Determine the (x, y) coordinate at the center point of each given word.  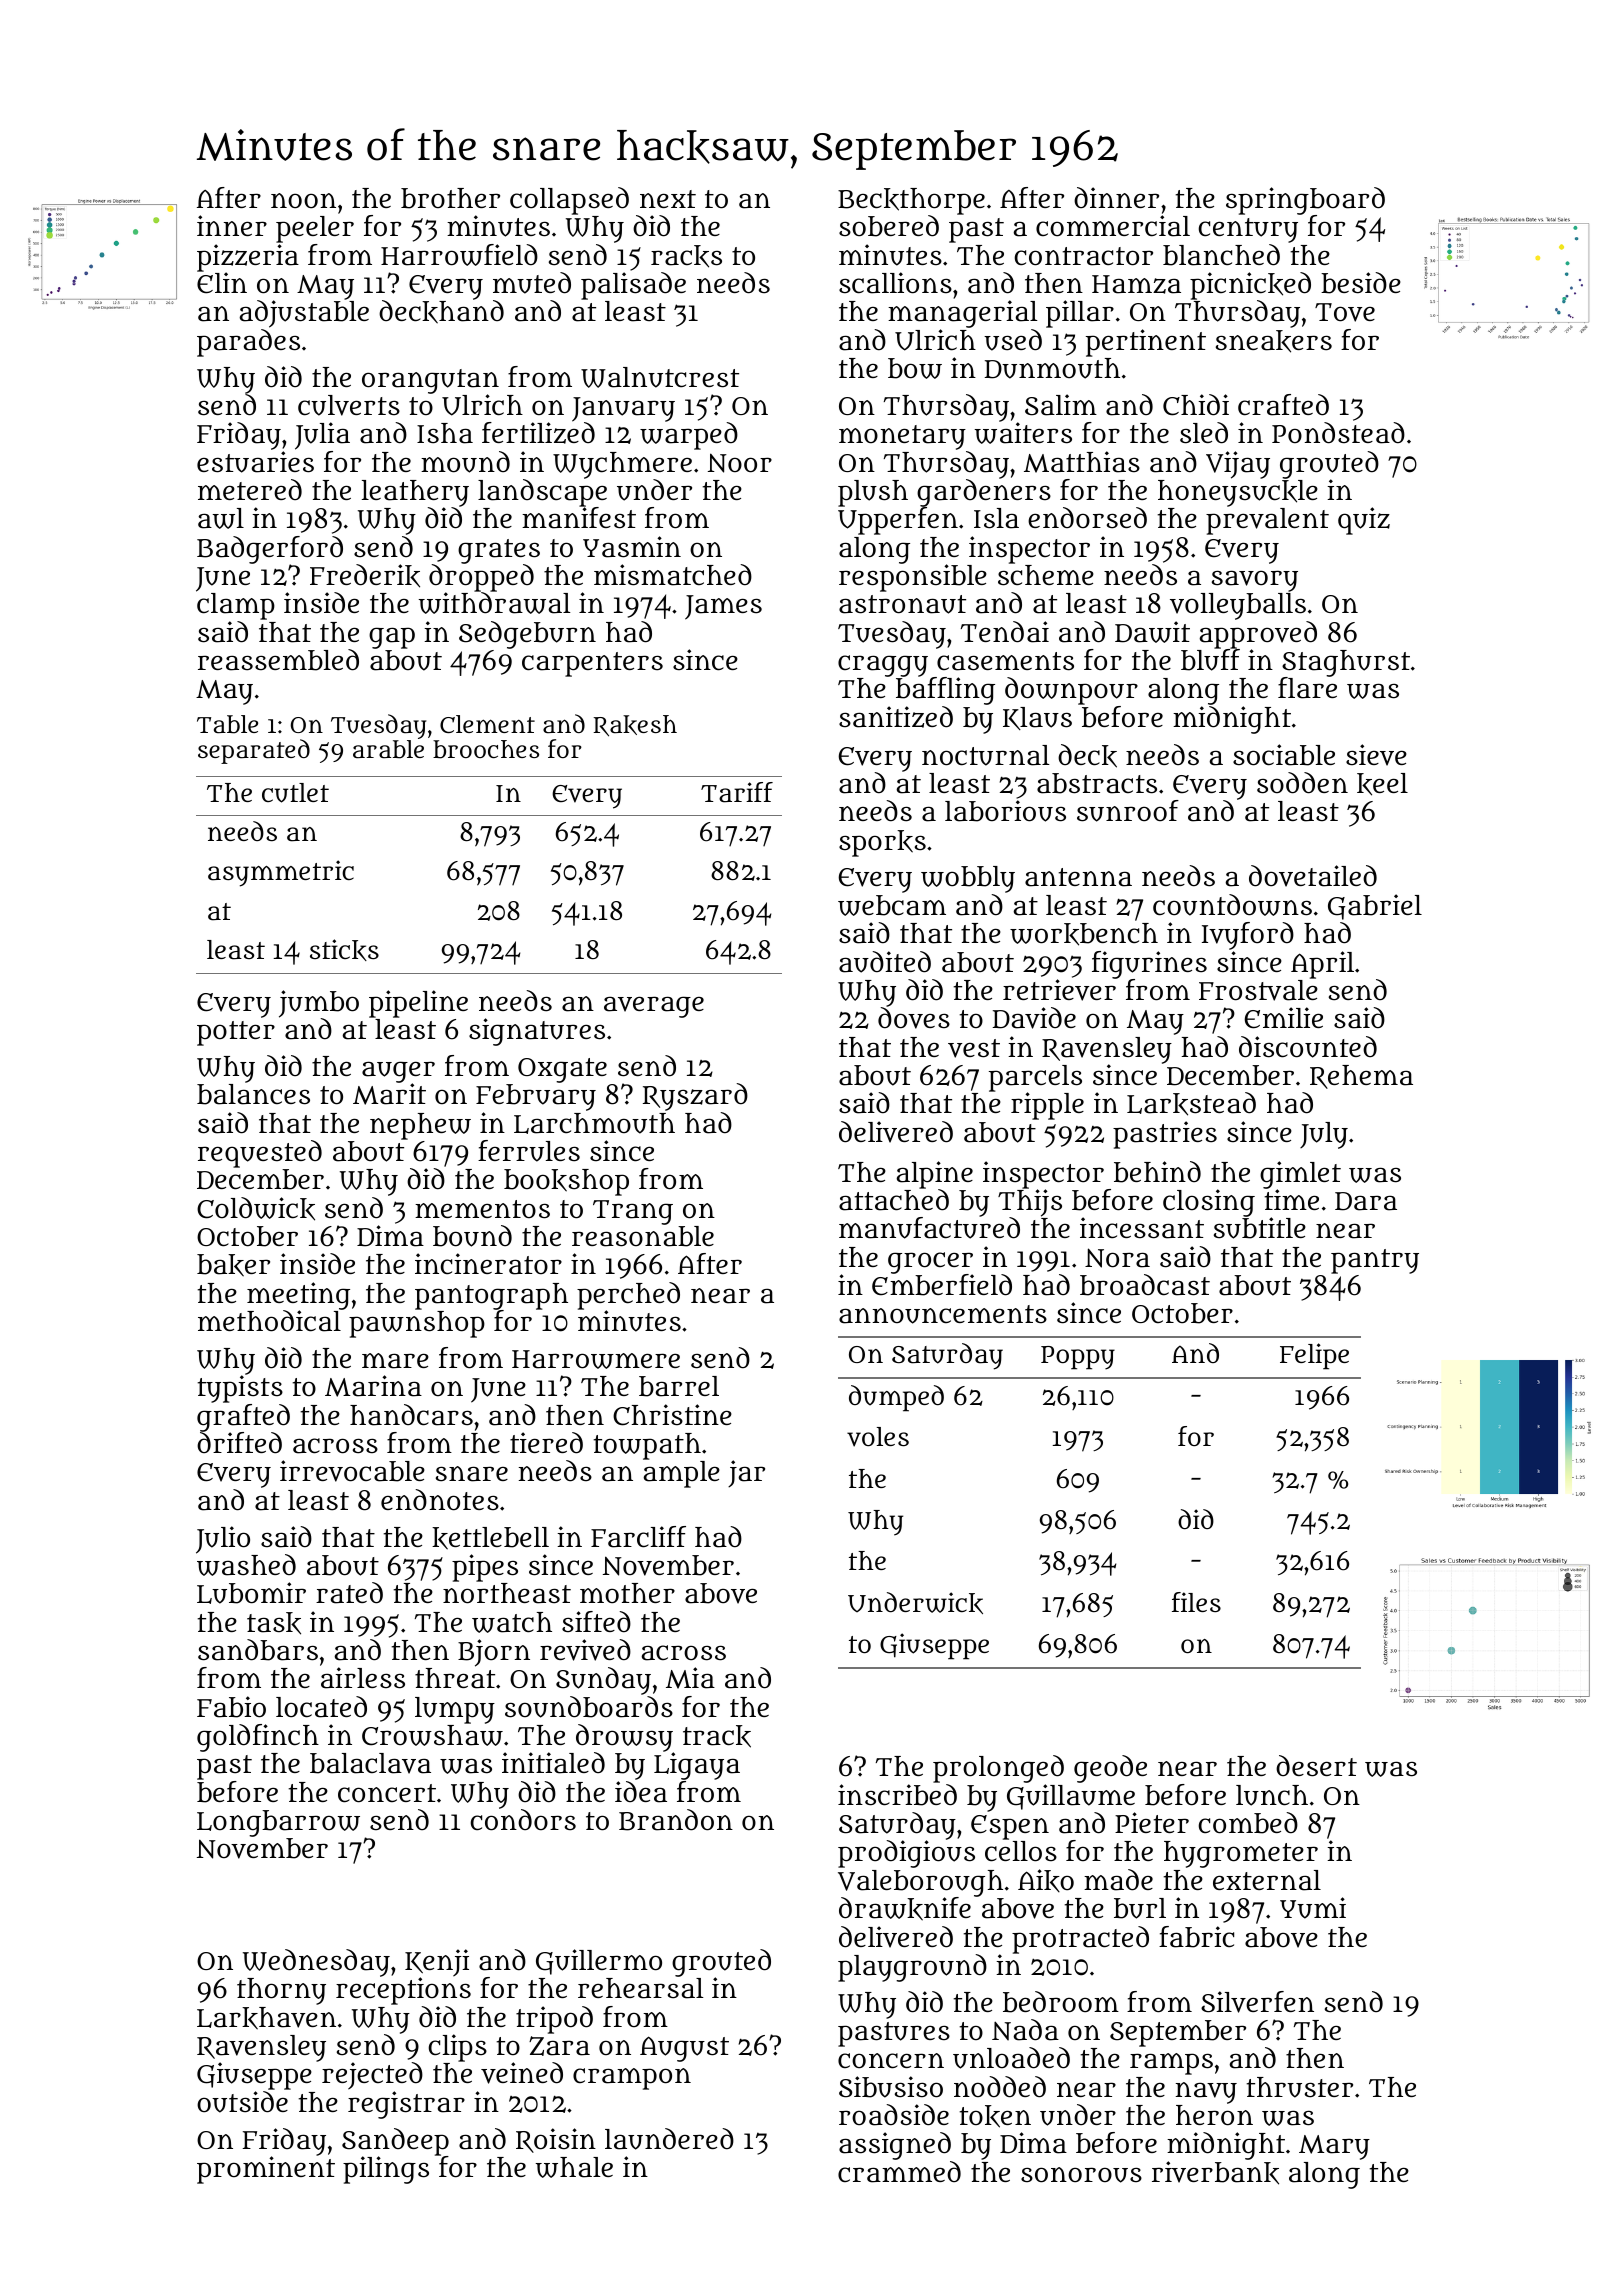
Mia (690, 1678)
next (668, 199)
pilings (386, 2170)
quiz (1364, 521)
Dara (1366, 1201)
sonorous (1081, 2175)
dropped (481, 578)
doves (914, 1018)
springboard (1305, 201)
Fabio (231, 1707)
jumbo (319, 1004)
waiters (1023, 433)
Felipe (1314, 1356)
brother (450, 198)
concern (891, 2061)
